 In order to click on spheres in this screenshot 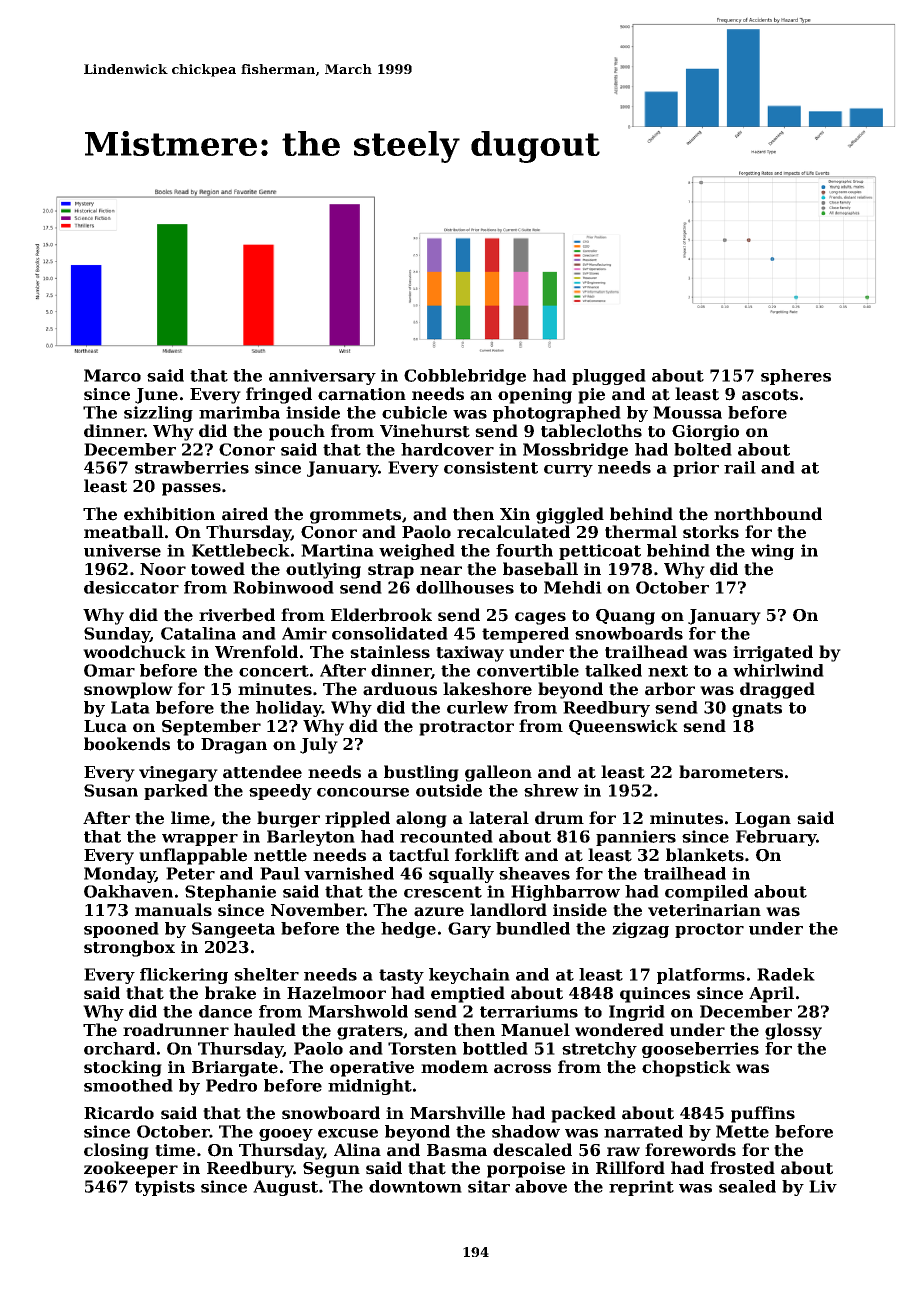, I will do `click(796, 377)`.
